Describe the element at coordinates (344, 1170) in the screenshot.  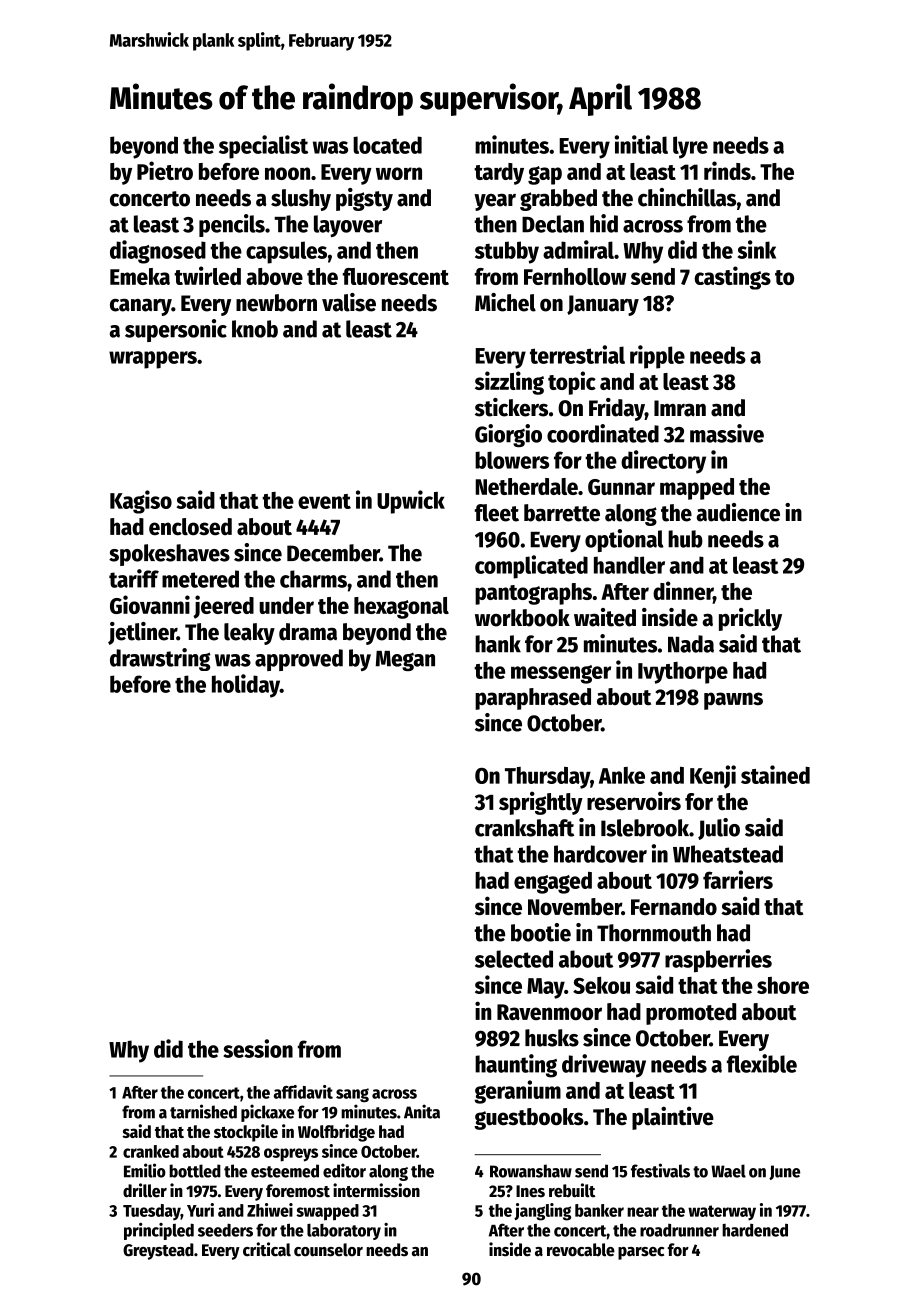
I see `editor` at that location.
